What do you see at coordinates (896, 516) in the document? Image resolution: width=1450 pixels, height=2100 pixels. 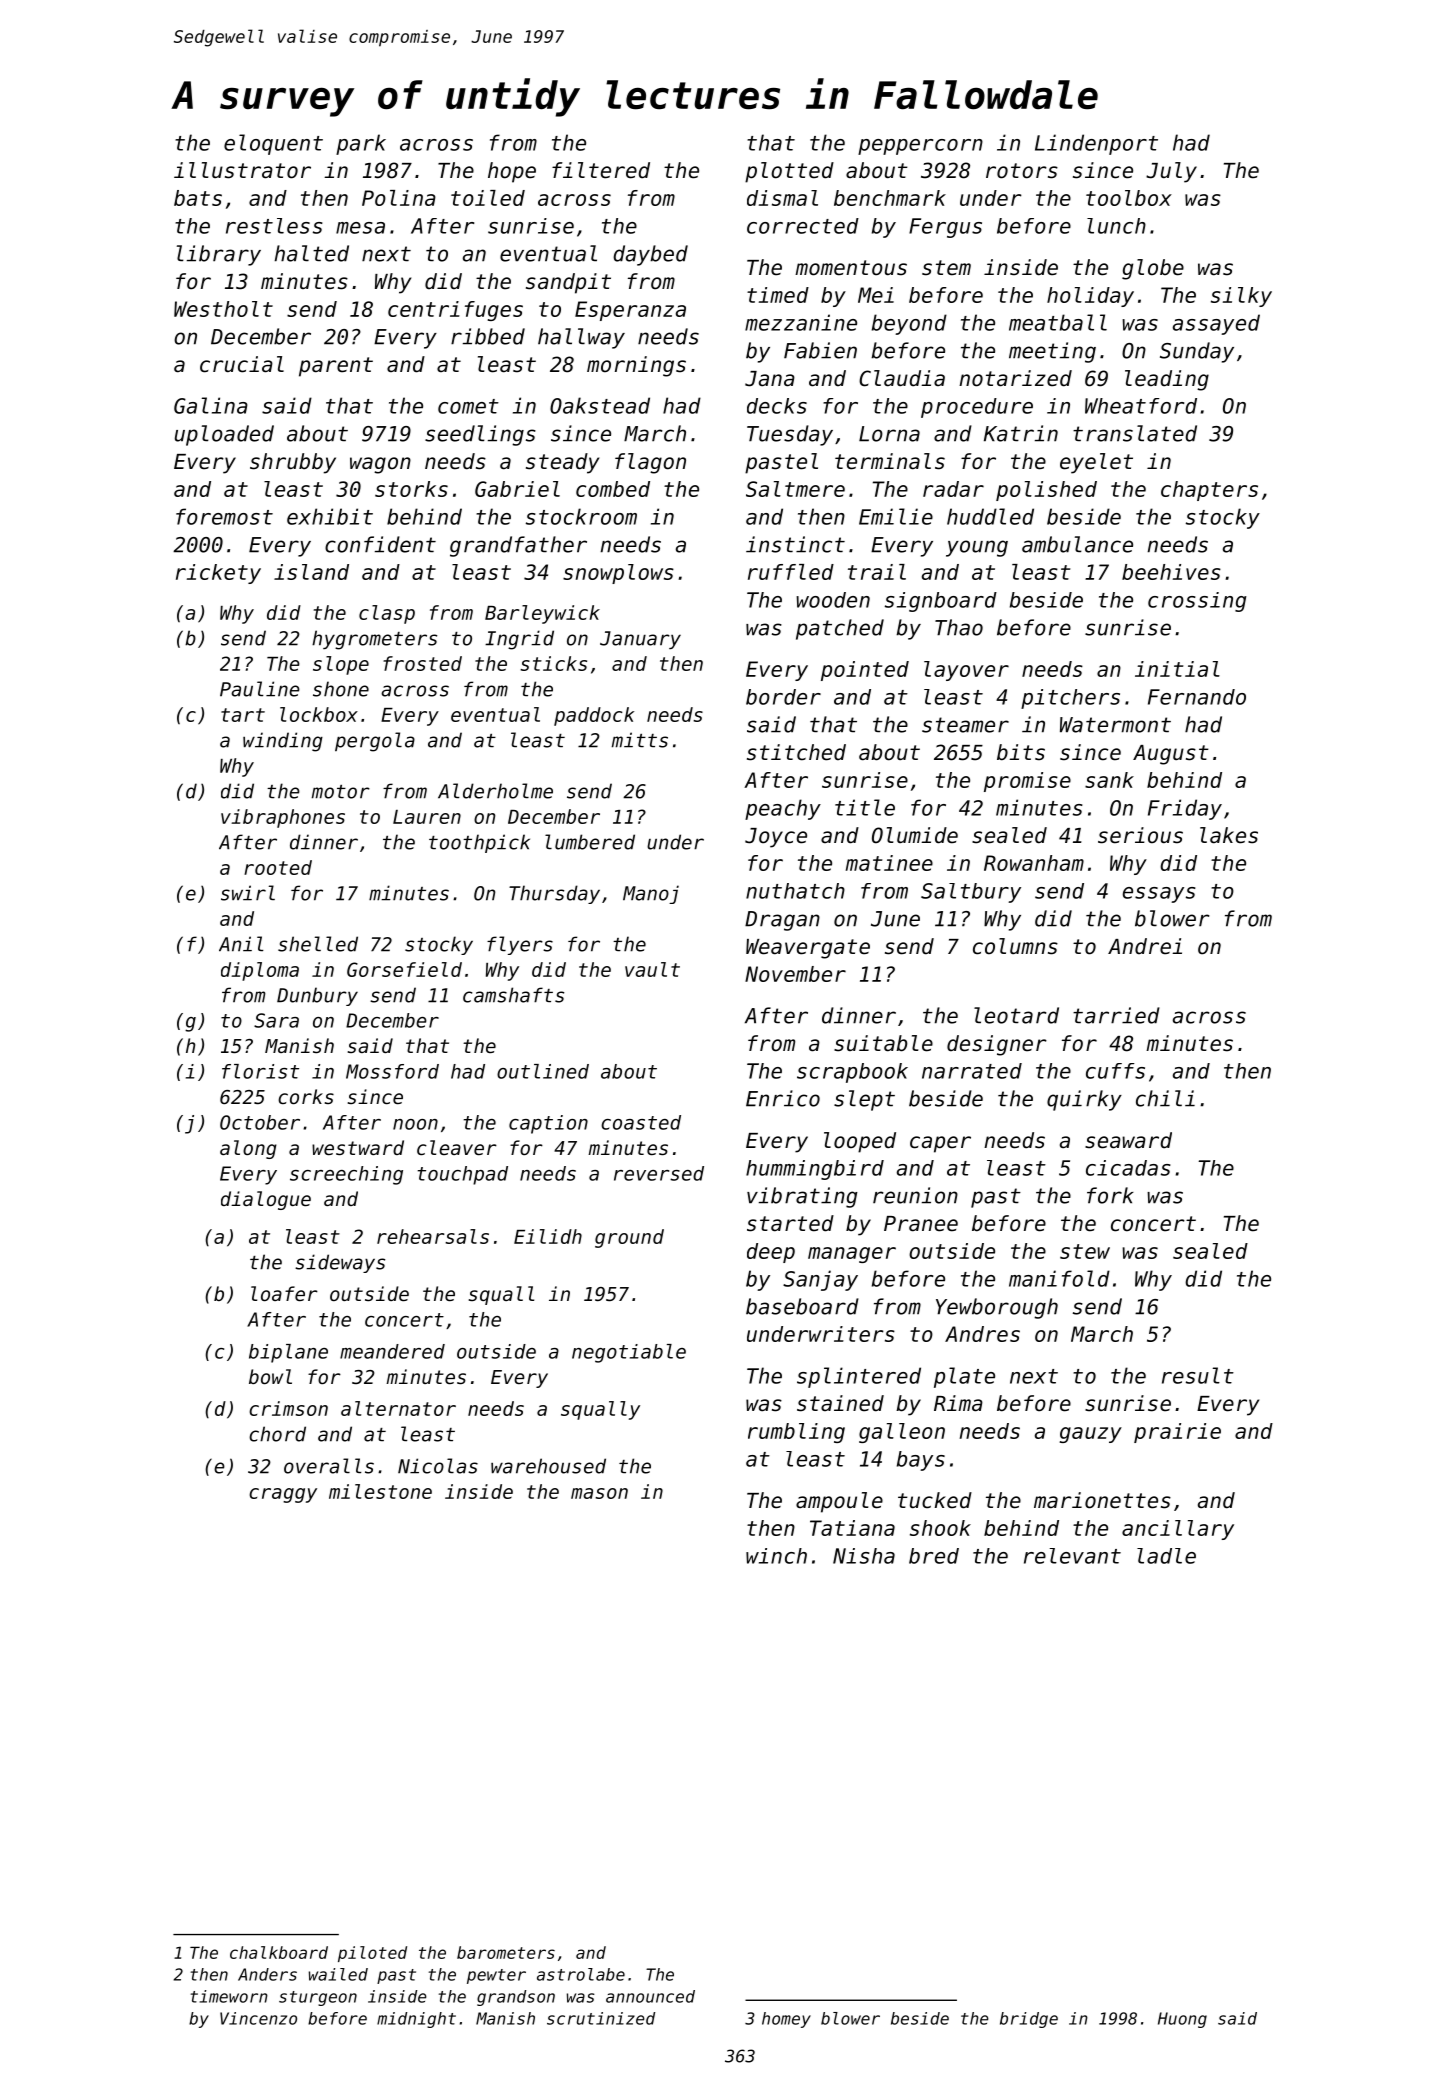 I see `Emilie` at bounding box center [896, 516].
